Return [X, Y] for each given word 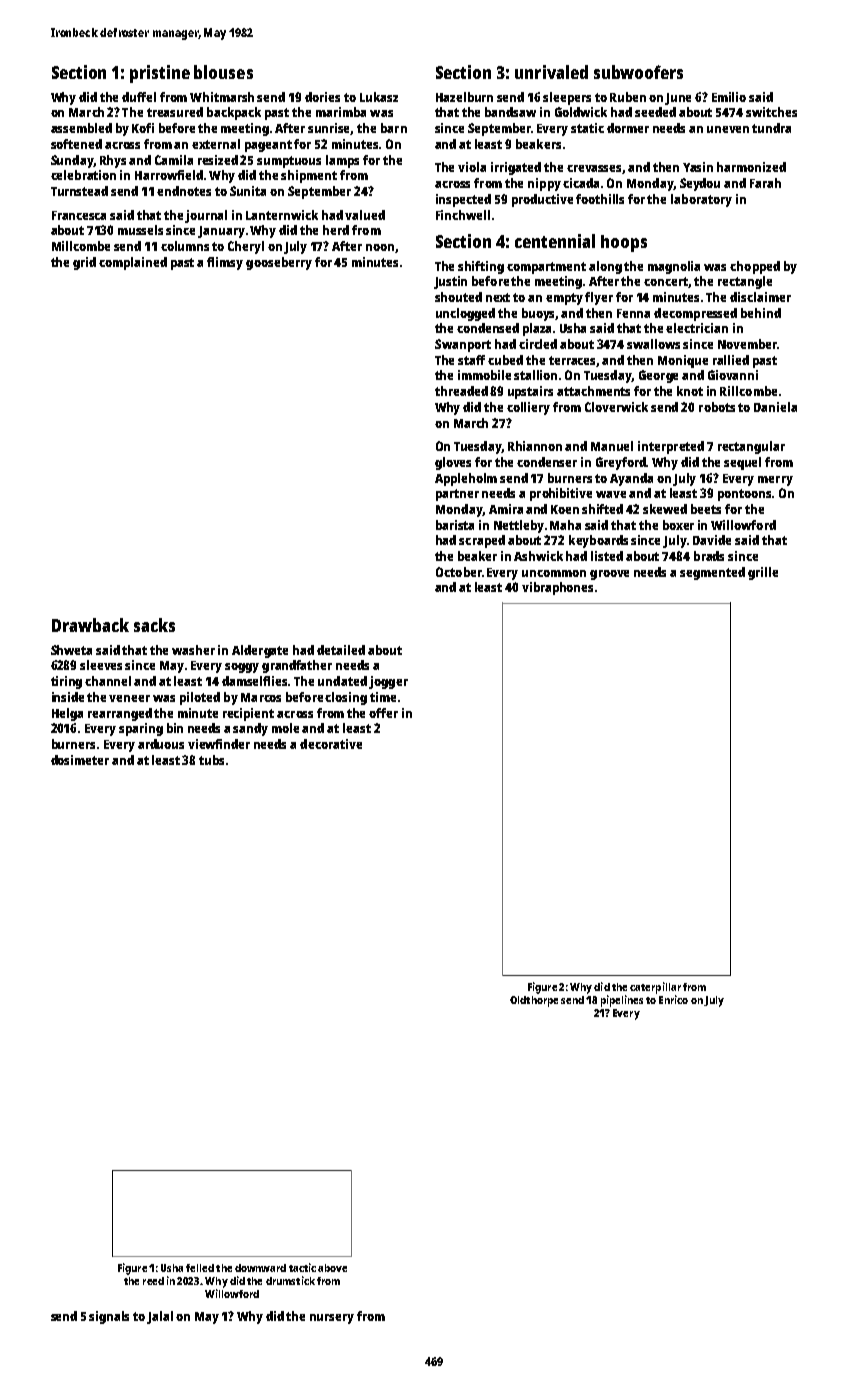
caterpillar [655, 988]
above [332, 1268]
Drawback [90, 625]
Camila [174, 160]
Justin [450, 282]
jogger [388, 682]
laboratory [701, 200]
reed [153, 1281]
